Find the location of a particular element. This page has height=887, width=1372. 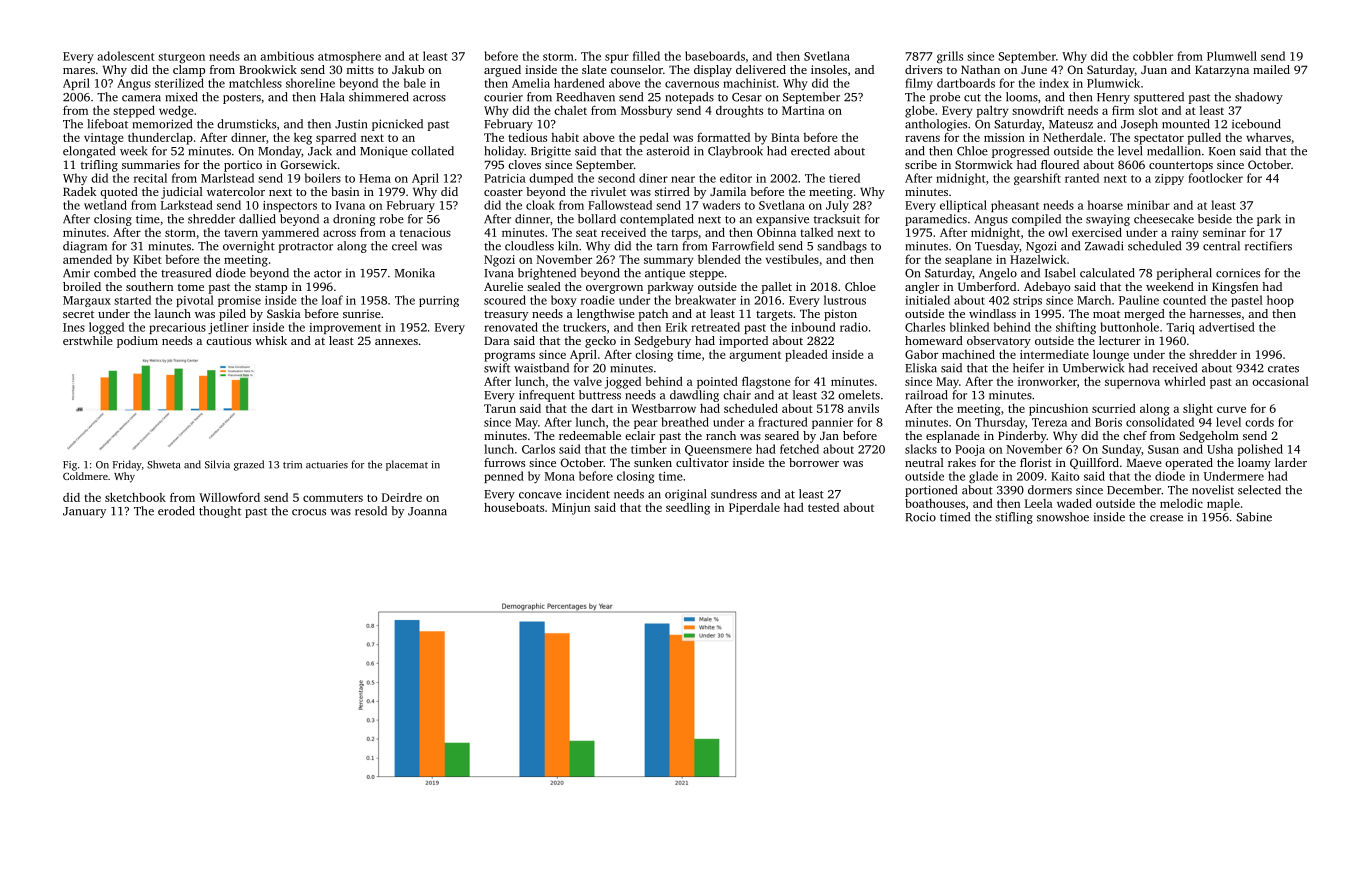

sunrise is located at coordinates (362, 313).
